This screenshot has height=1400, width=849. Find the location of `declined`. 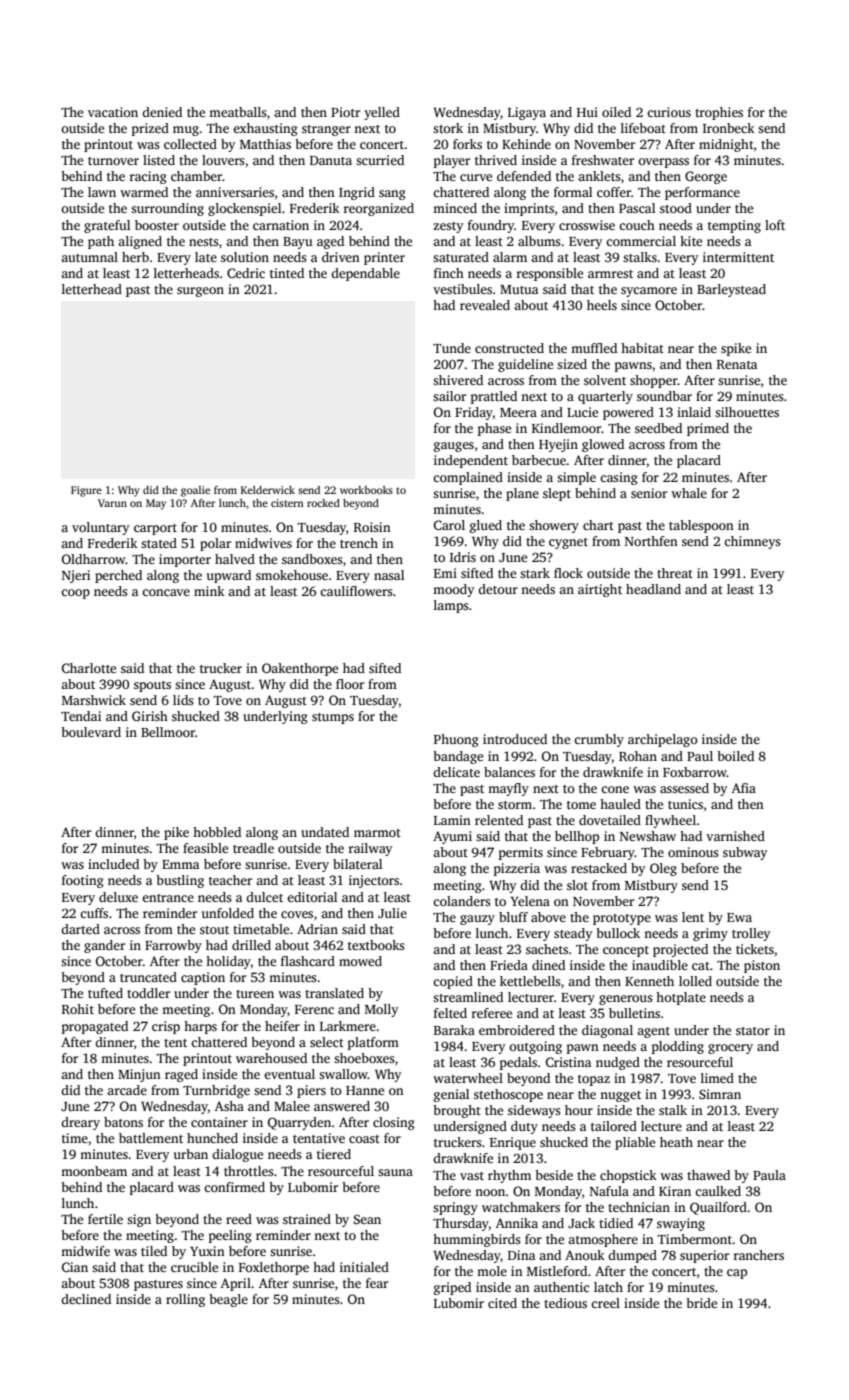

declined is located at coordinates (86, 1299).
